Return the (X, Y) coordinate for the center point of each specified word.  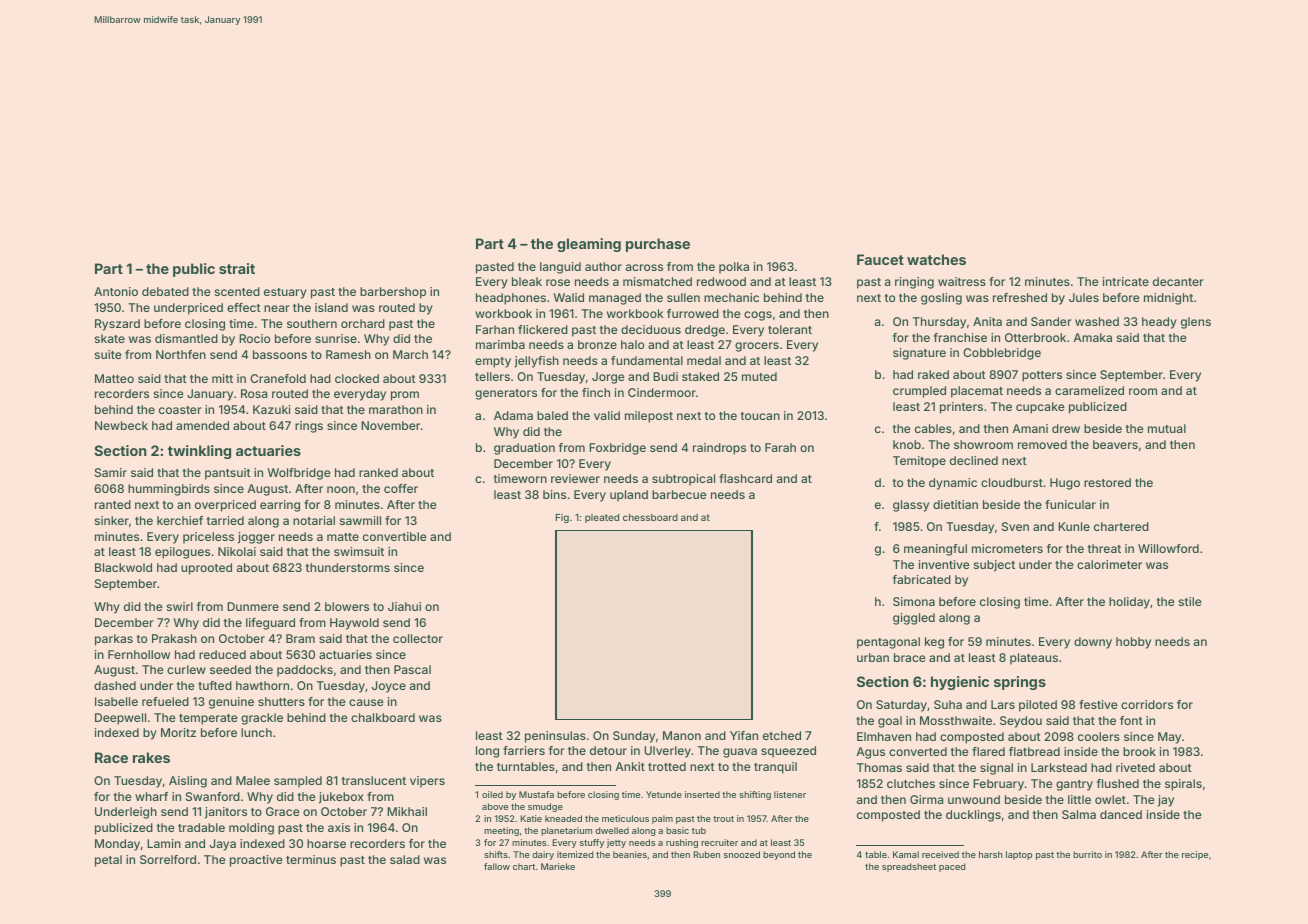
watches (936, 259)
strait (237, 268)
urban (873, 657)
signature (919, 354)
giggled (914, 619)
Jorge (608, 378)
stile (1190, 601)
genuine (231, 703)
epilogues (182, 553)
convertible (395, 536)
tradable (201, 827)
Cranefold (278, 378)
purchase (658, 245)
